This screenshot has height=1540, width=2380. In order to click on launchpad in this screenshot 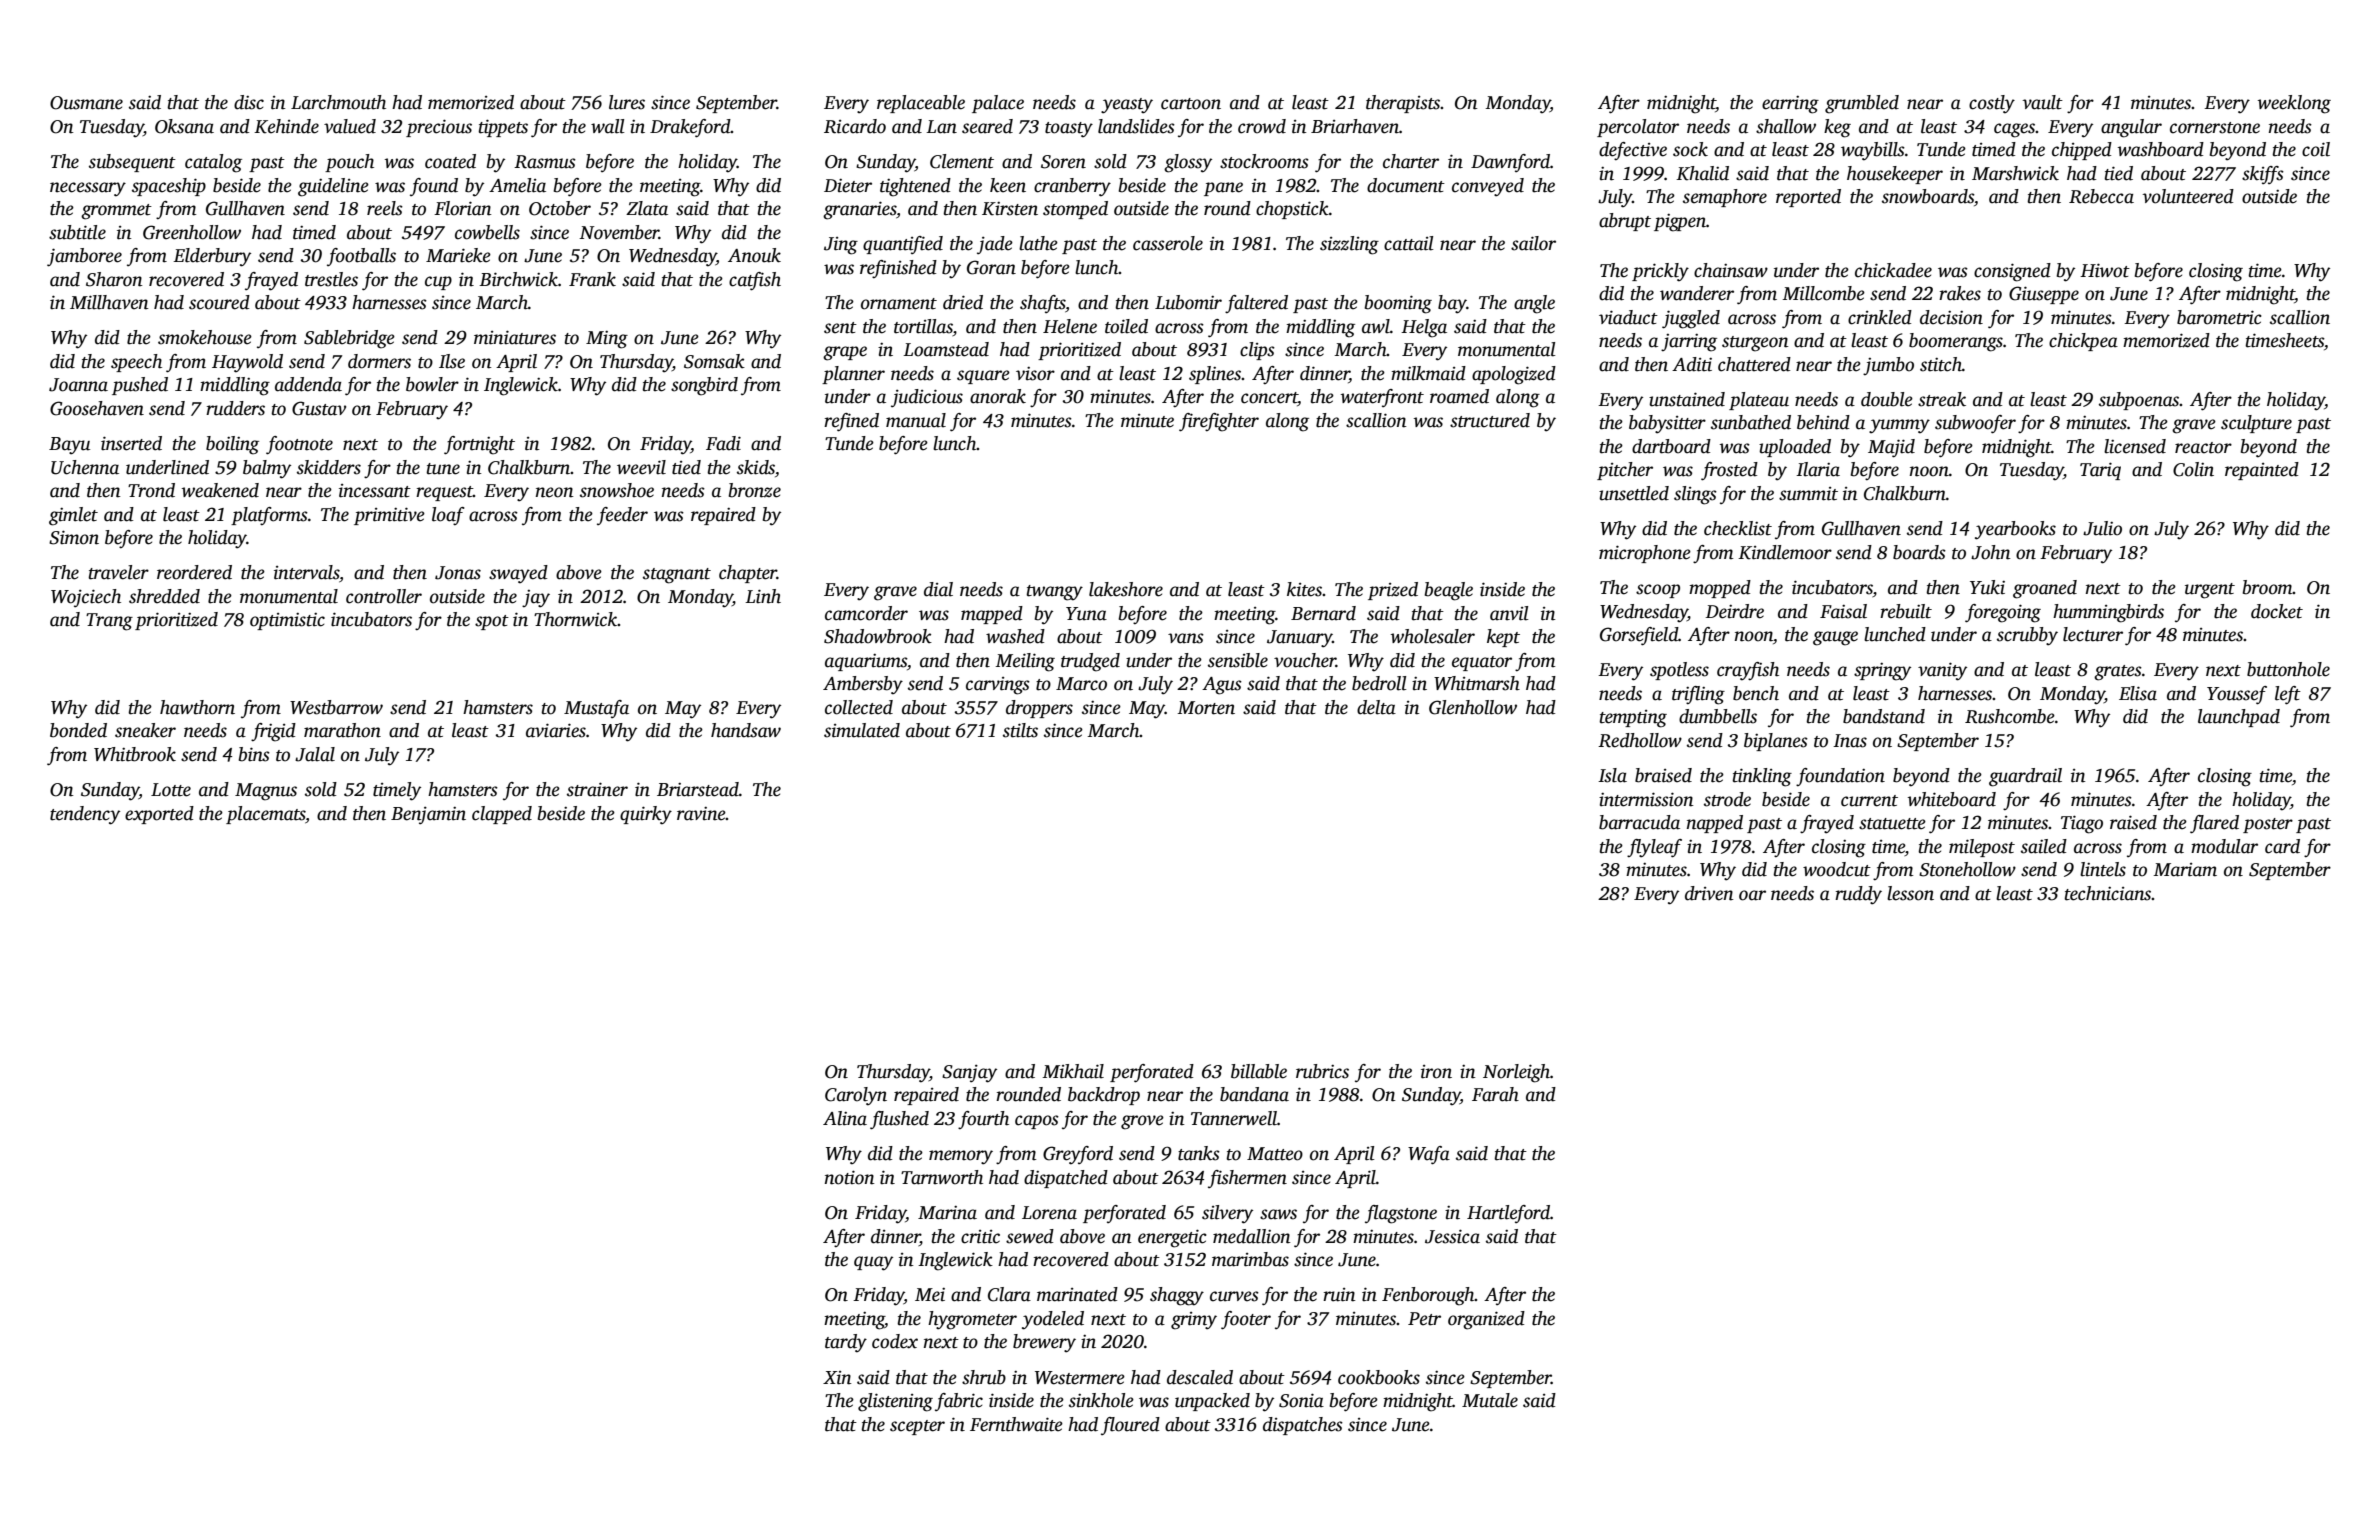, I will do `click(2239, 718)`.
